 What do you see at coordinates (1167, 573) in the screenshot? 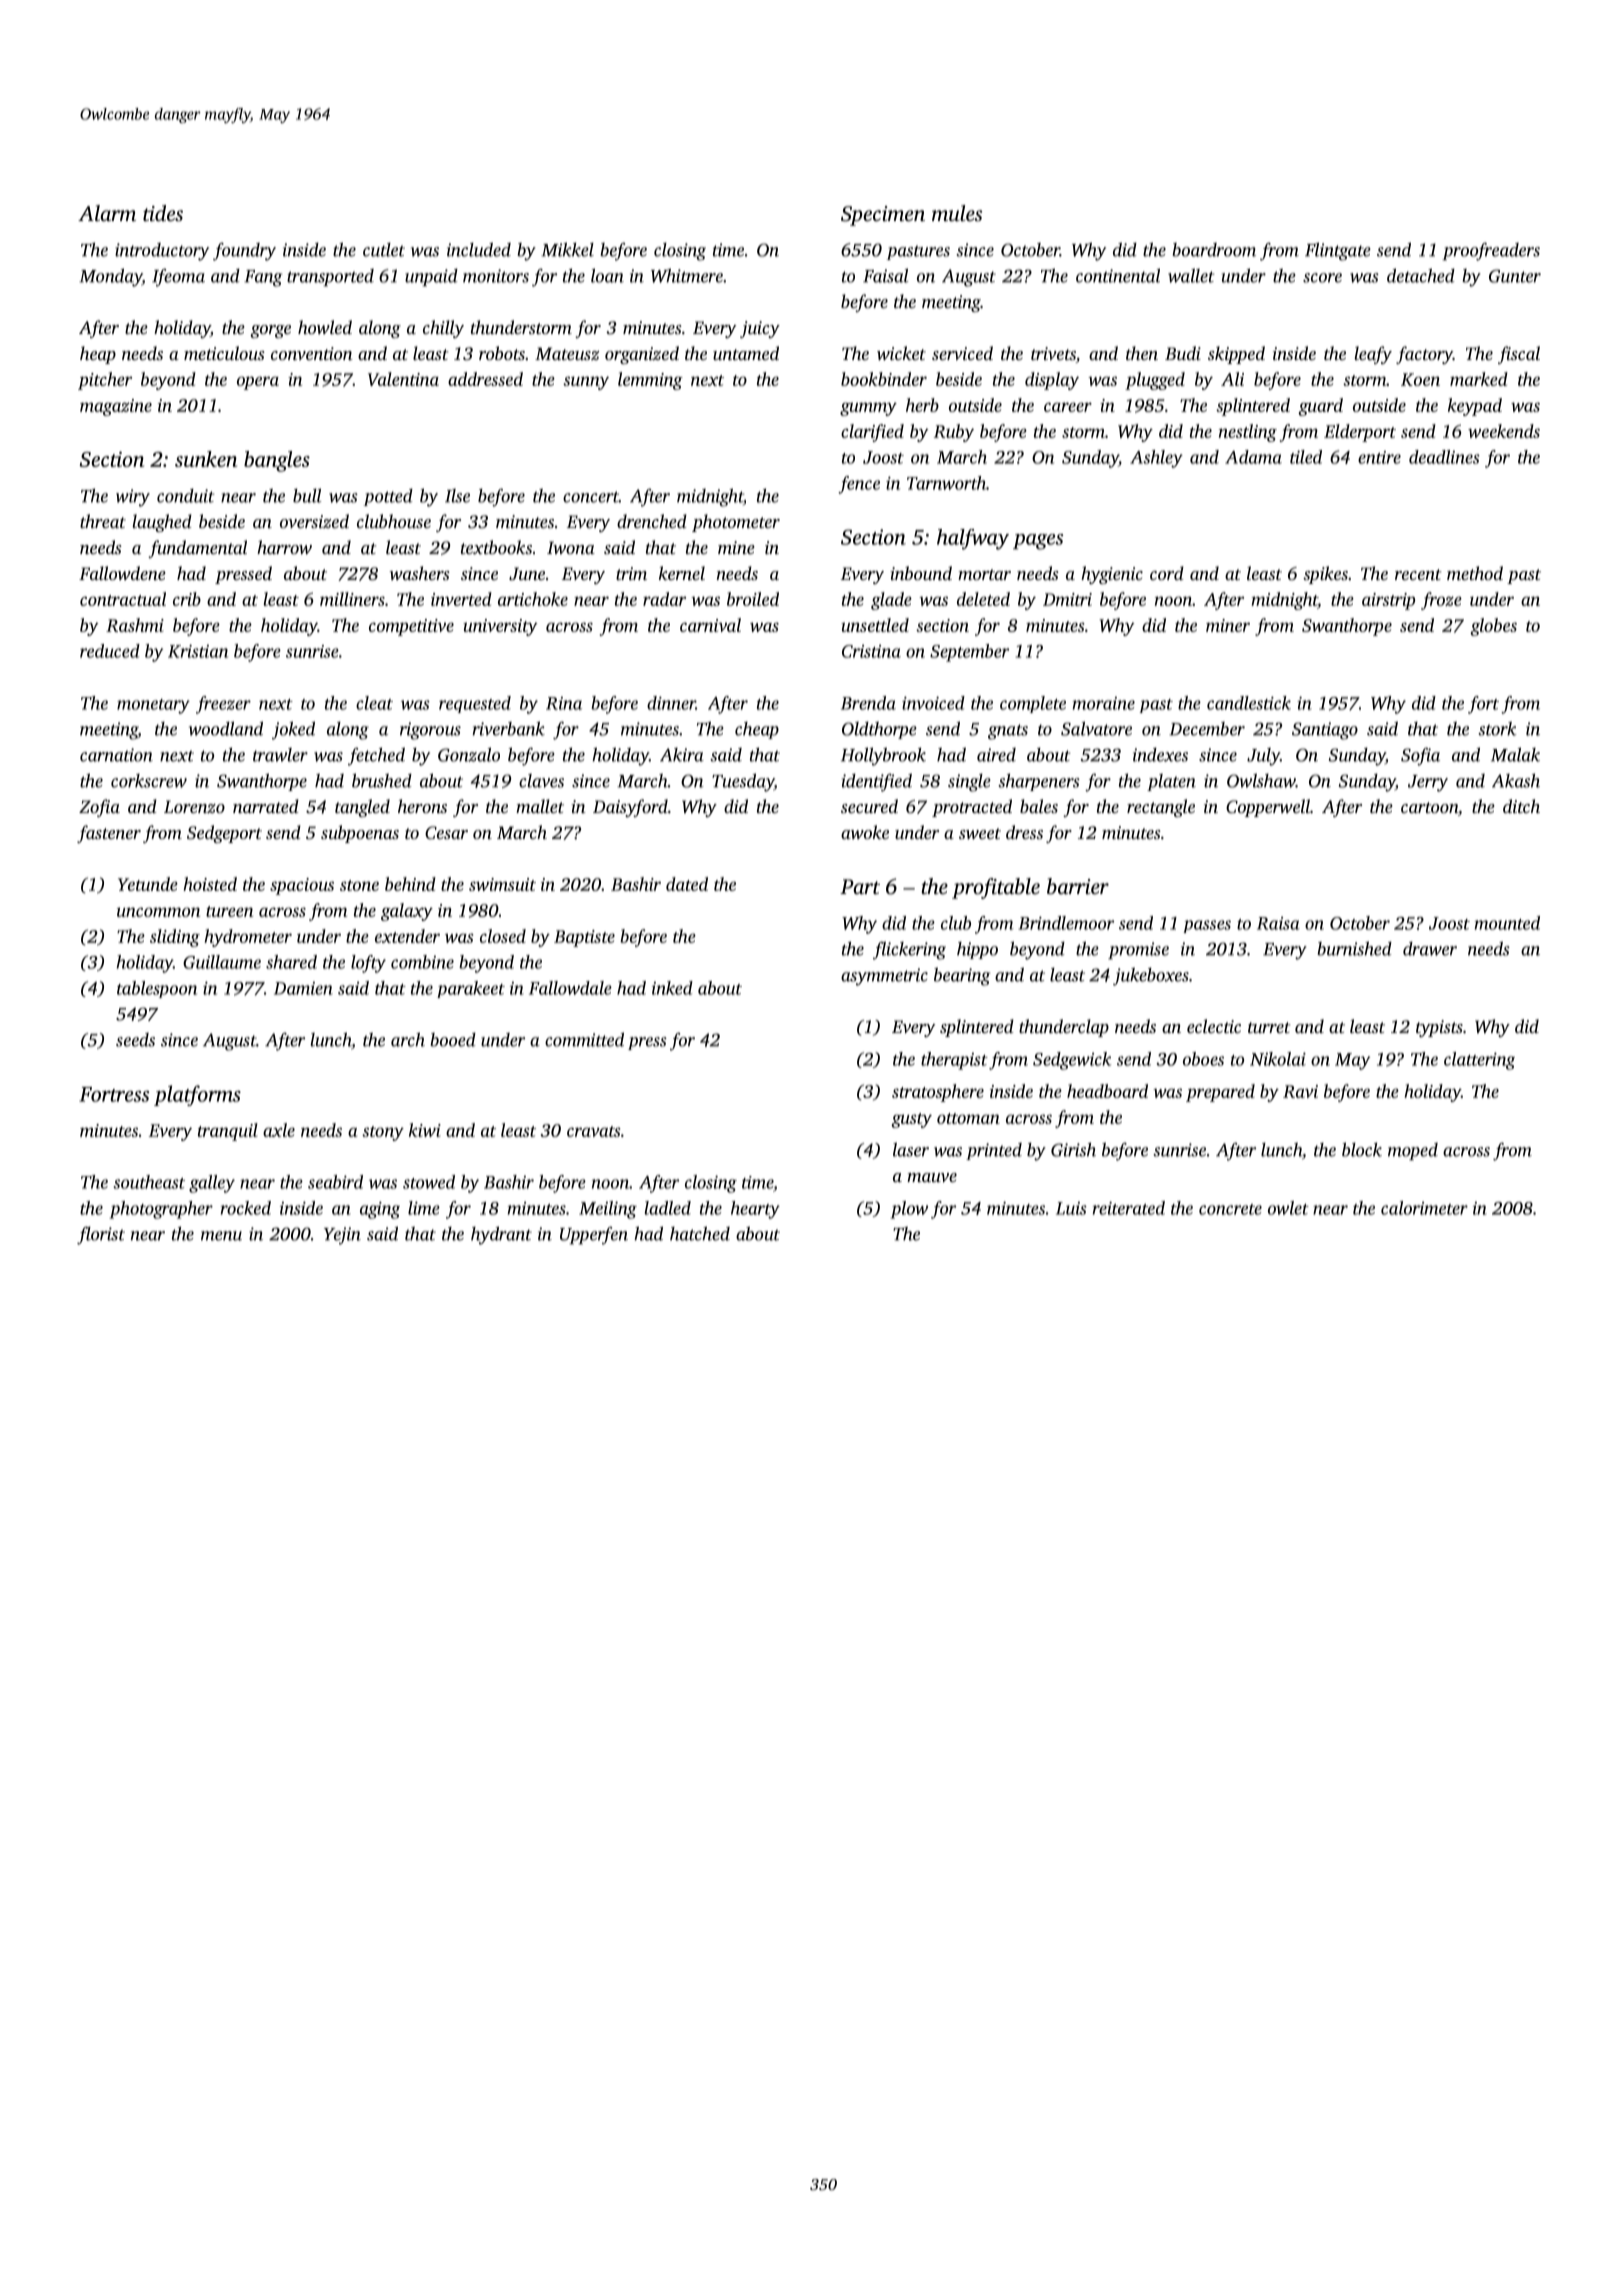
I see `cord` at bounding box center [1167, 573].
